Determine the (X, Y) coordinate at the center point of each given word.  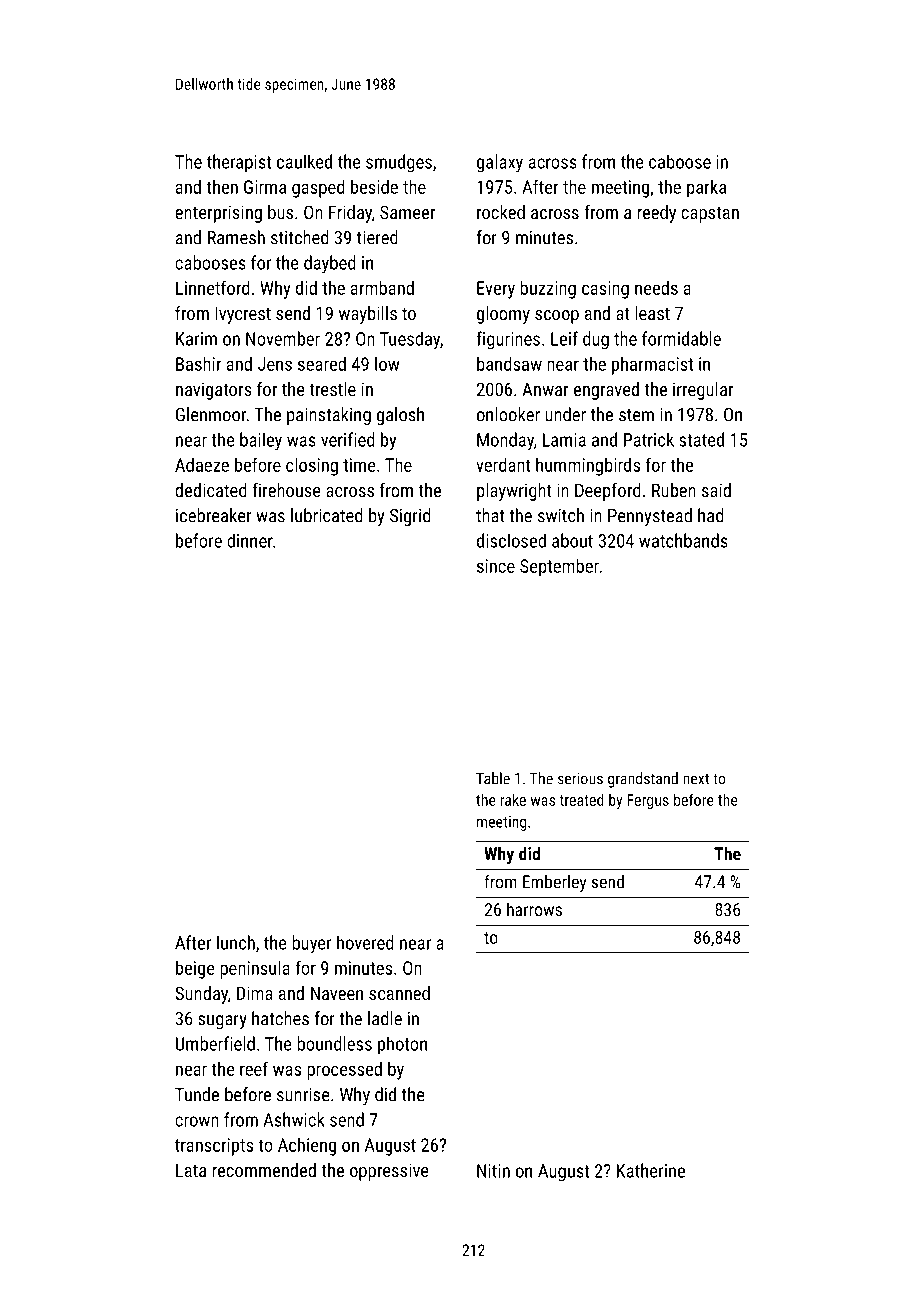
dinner (250, 540)
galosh (400, 416)
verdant (503, 464)
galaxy (500, 163)
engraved (606, 391)
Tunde (197, 1094)
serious (580, 778)
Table (493, 778)
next (696, 779)
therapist (239, 163)
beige (195, 969)
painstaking (329, 416)
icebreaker (214, 515)
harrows (534, 909)
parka (706, 188)
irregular (703, 391)
